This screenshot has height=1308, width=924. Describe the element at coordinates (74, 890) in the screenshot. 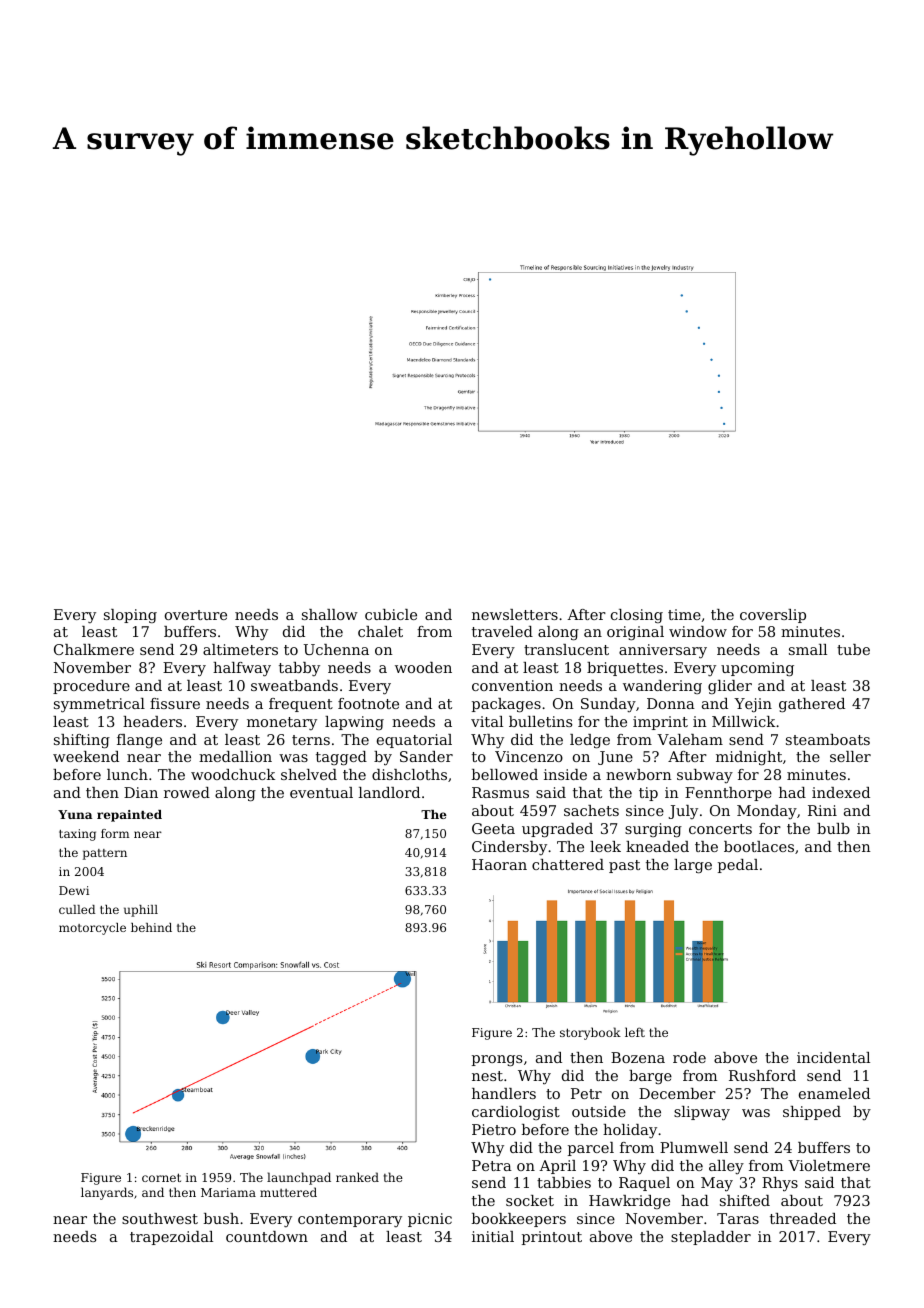

I see `Dewi` at that location.
